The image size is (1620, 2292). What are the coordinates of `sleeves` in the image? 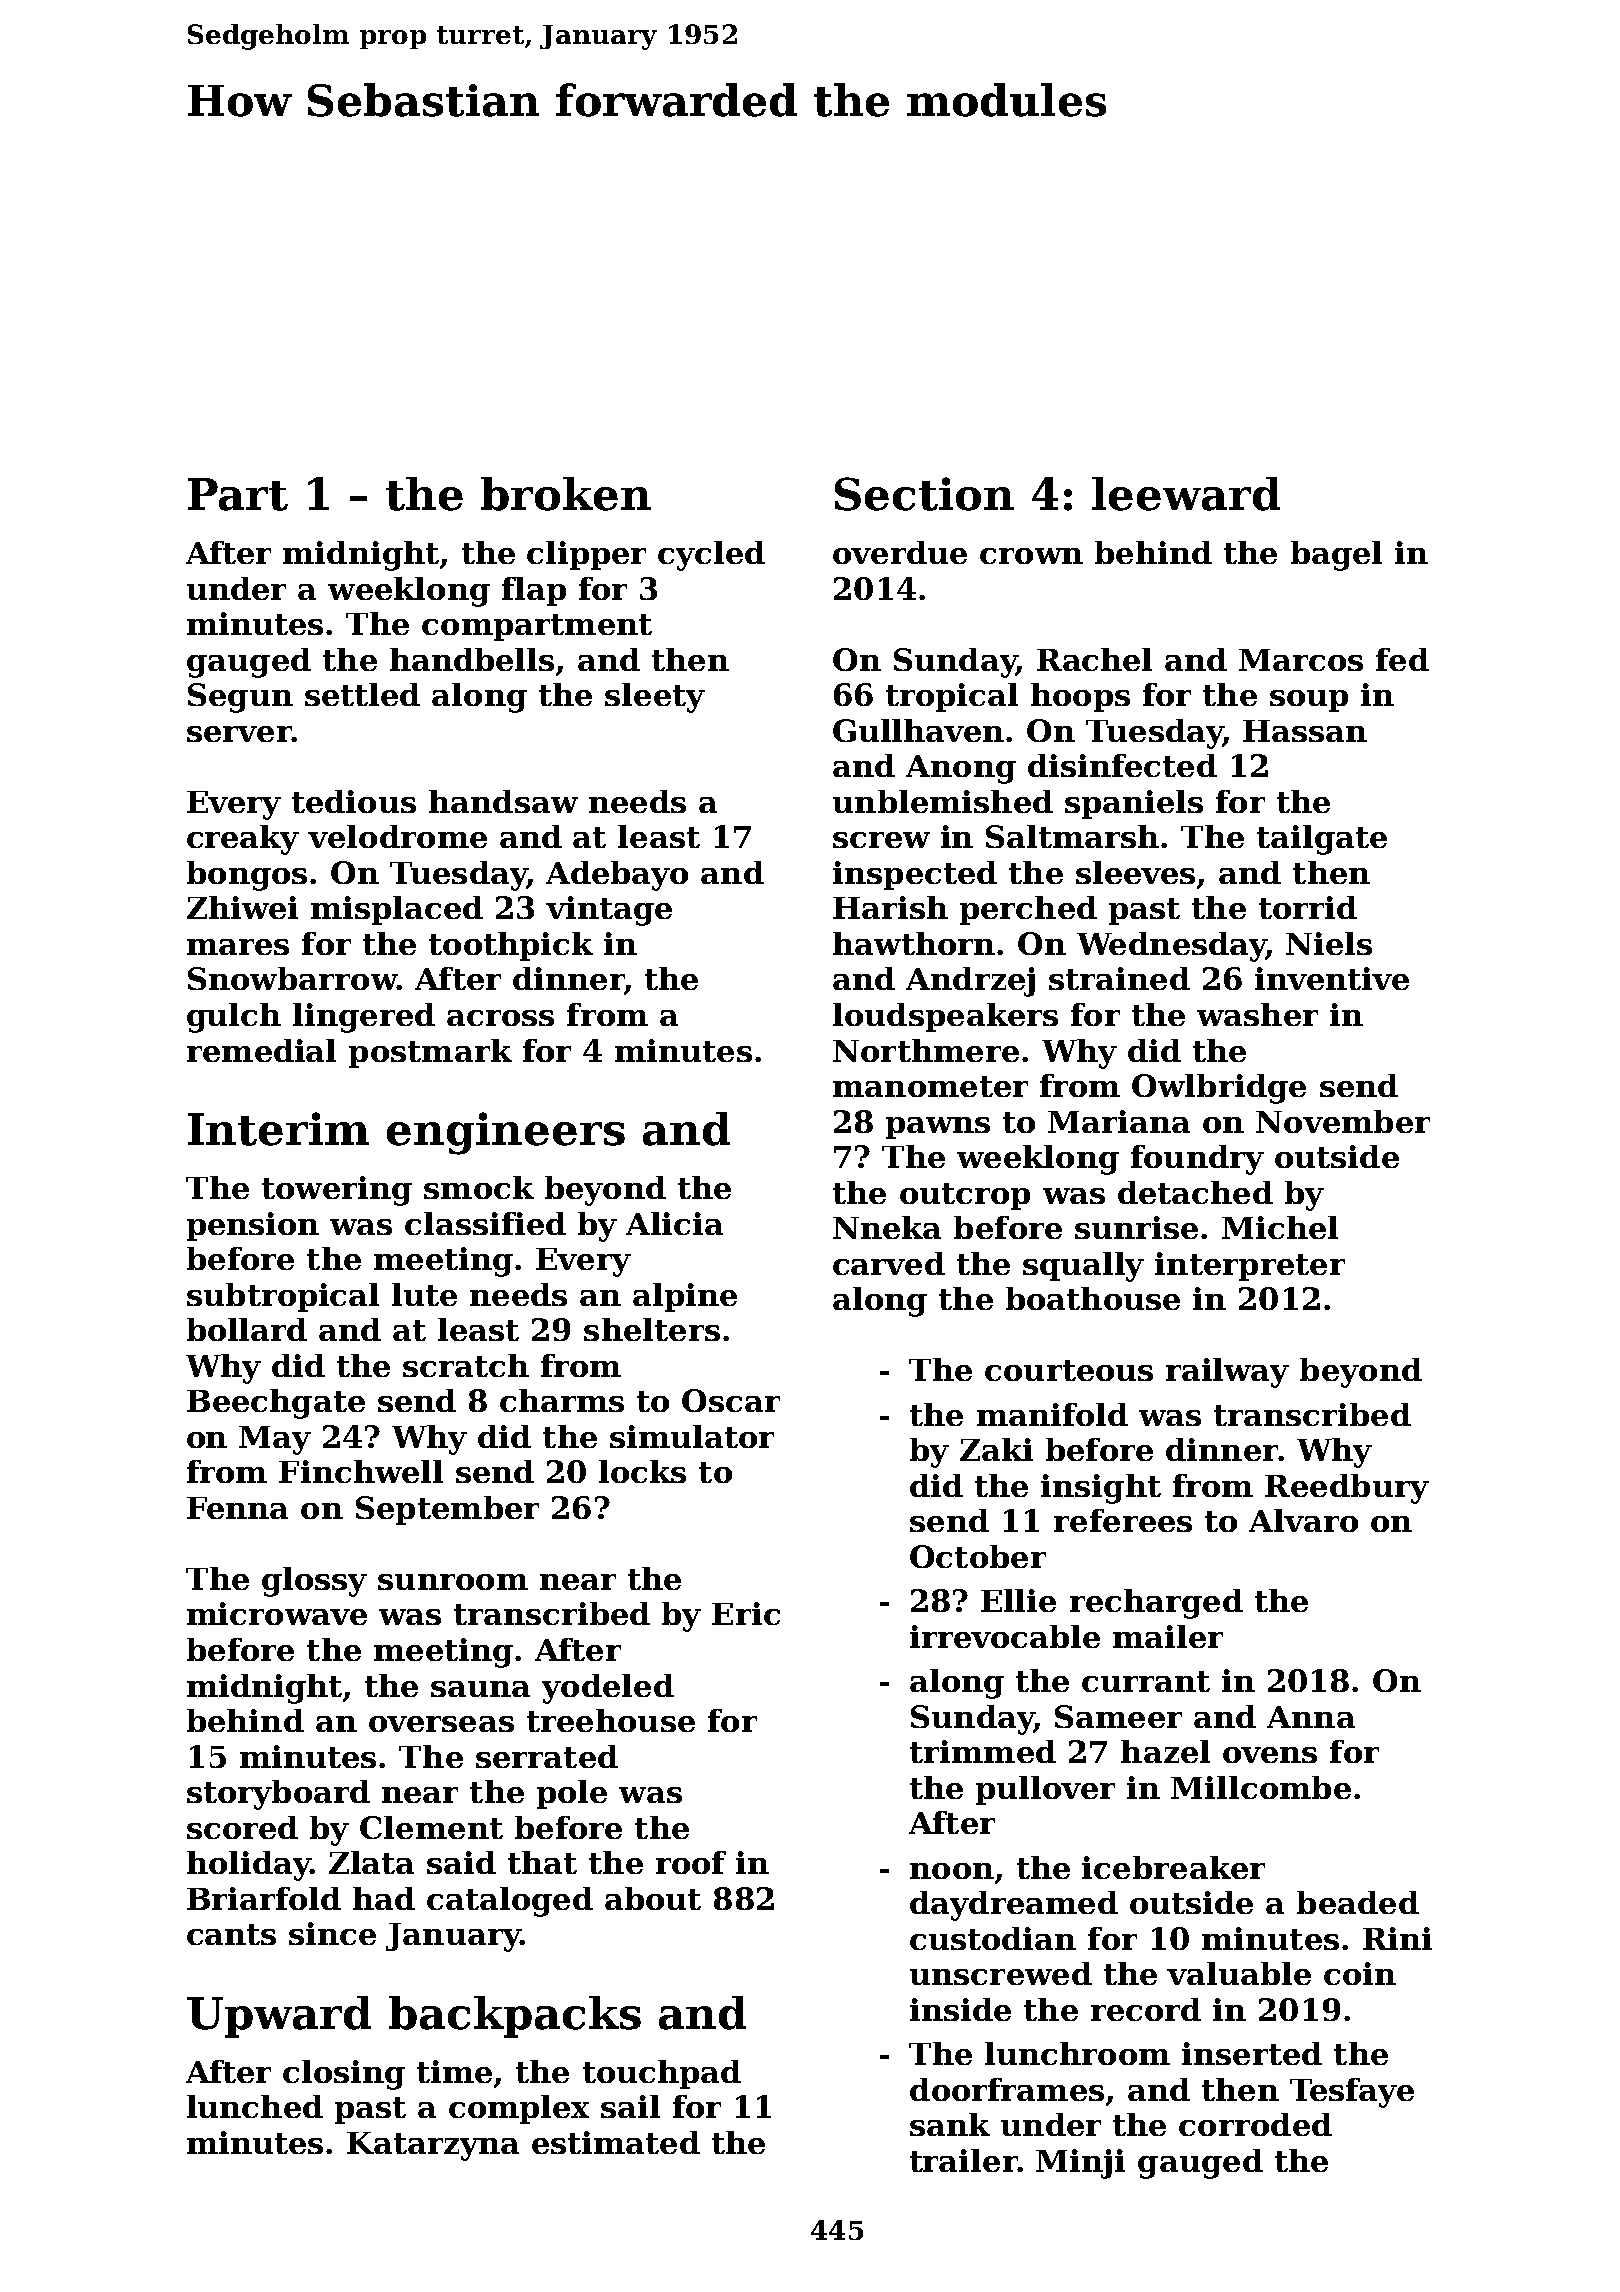 It's located at (1135, 872).
